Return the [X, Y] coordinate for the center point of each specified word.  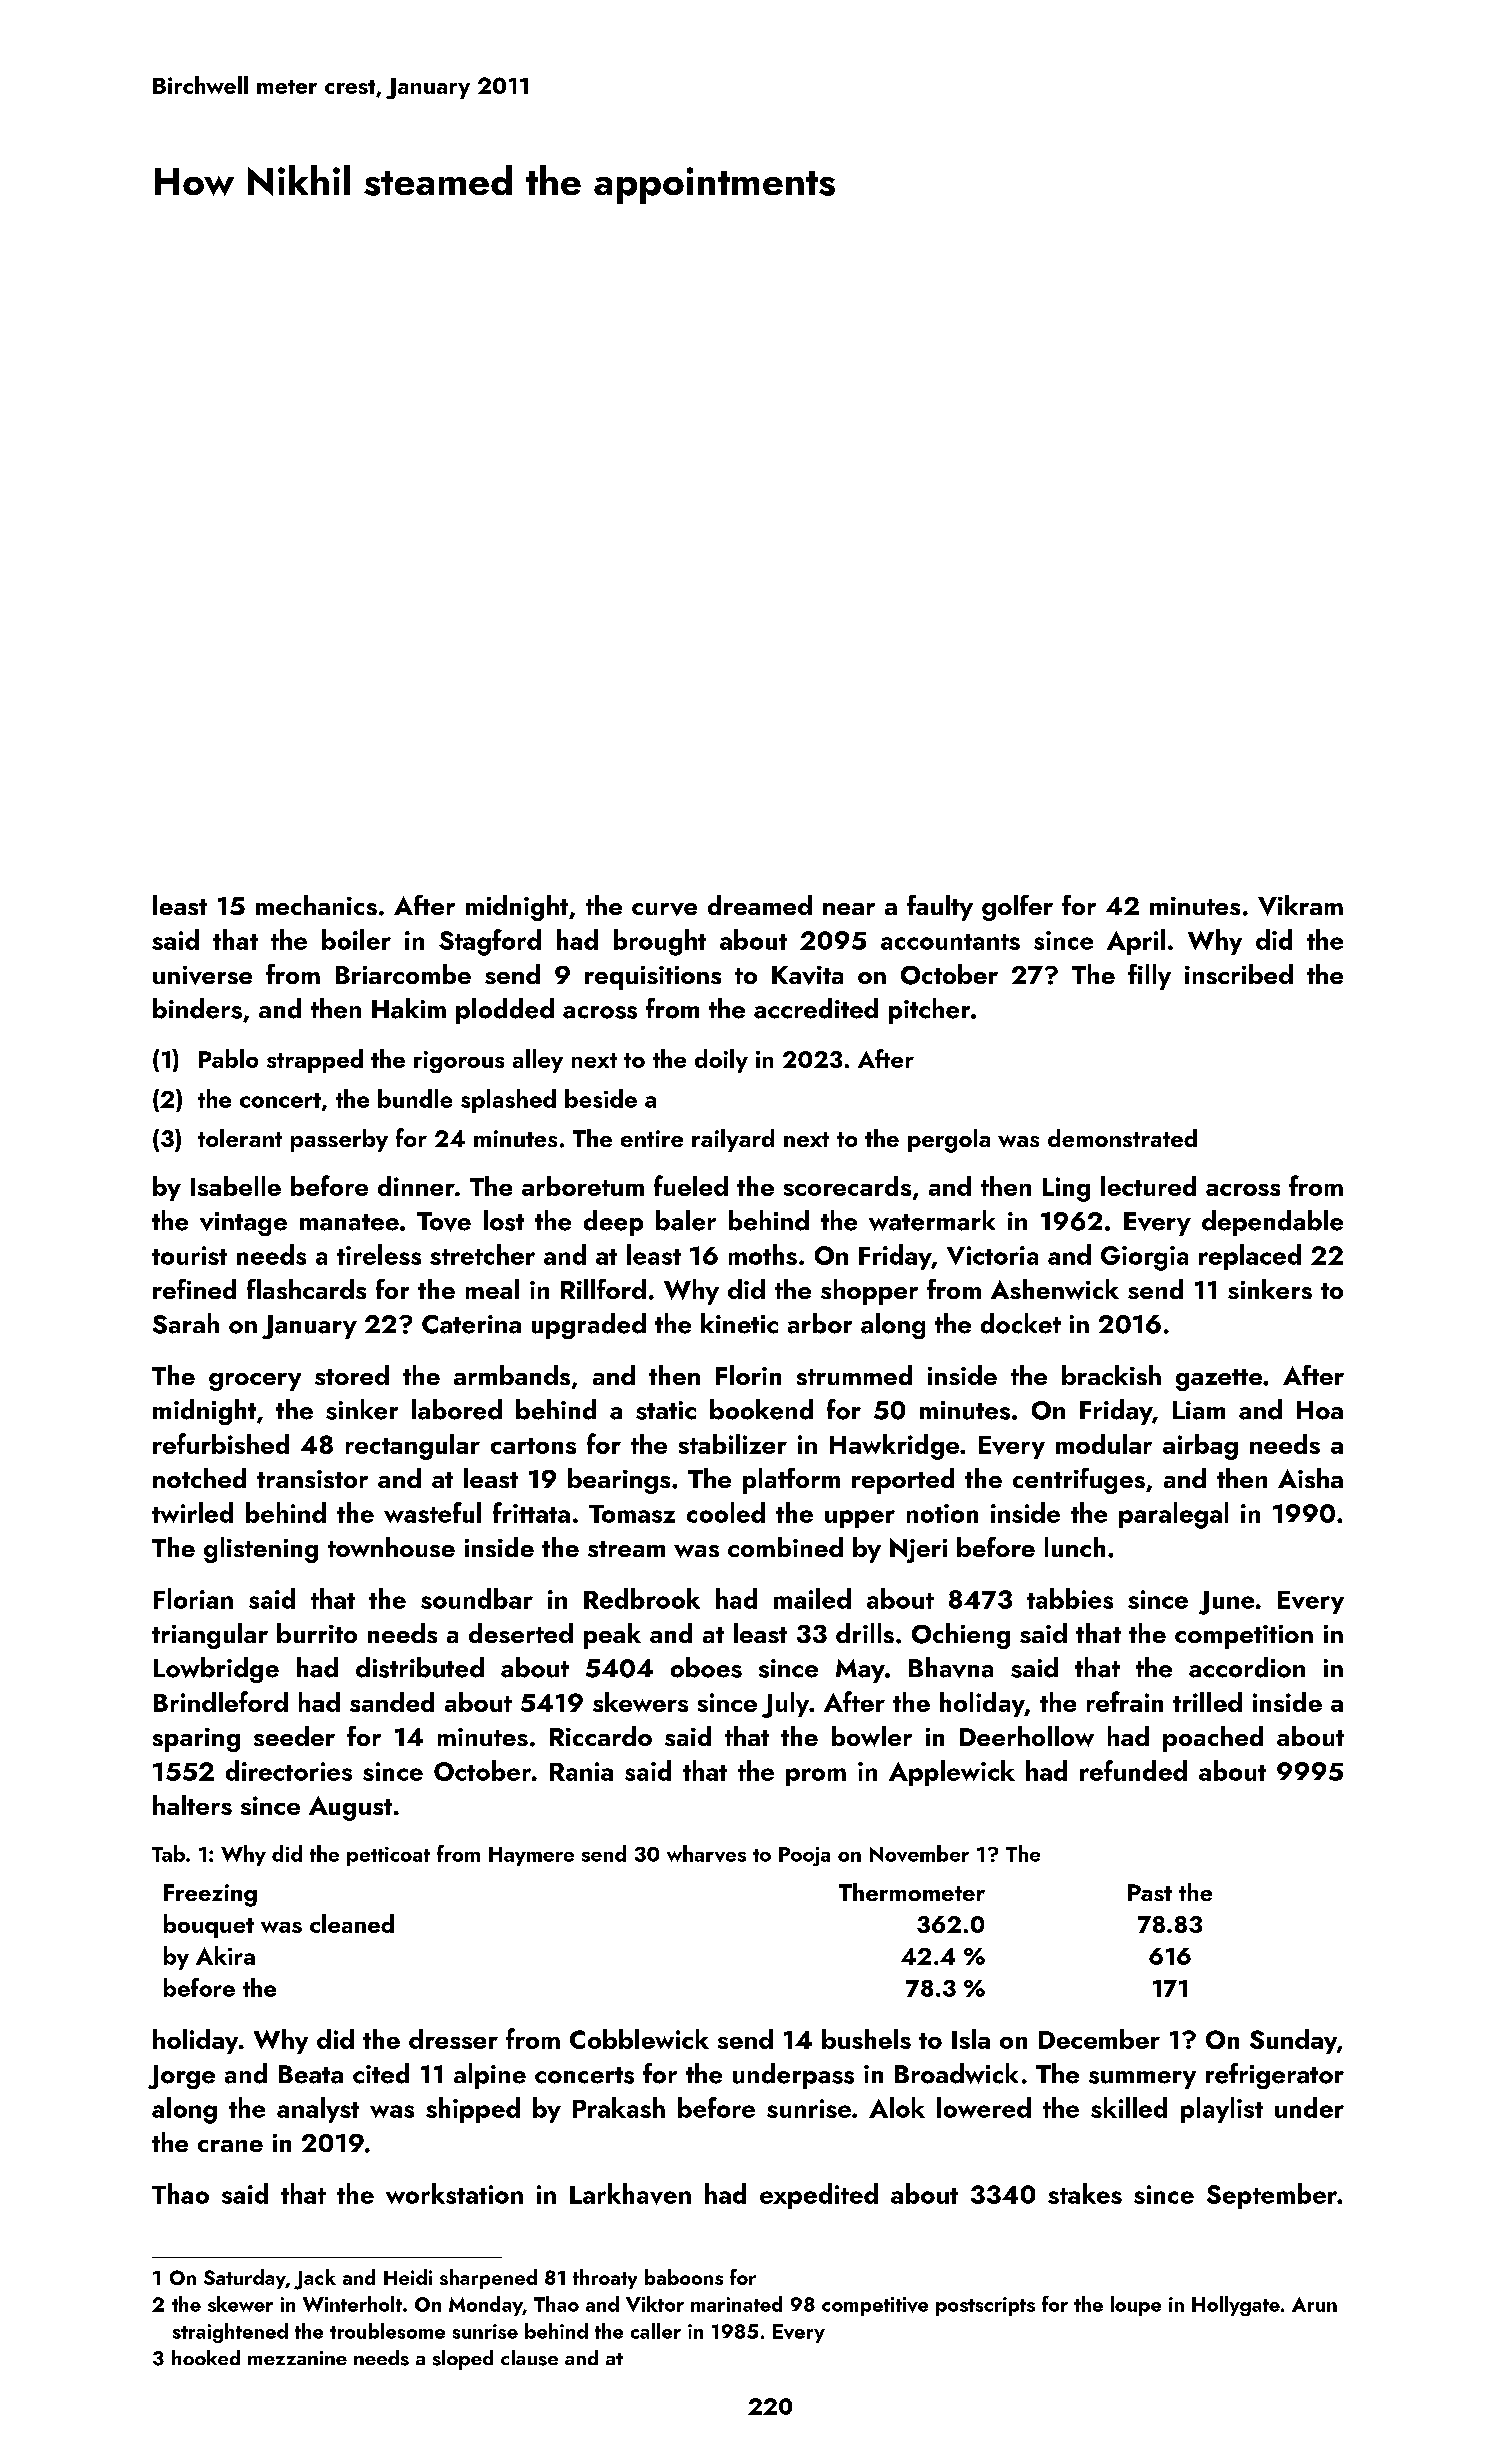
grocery [255, 1382]
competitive [875, 2306]
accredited [816, 1008]
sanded [392, 1702]
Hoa [1320, 1410]
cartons [533, 1446]
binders [197, 1008]
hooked [206, 2357]
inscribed [1239, 974]
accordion [1247, 1667]
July [785, 1705]
